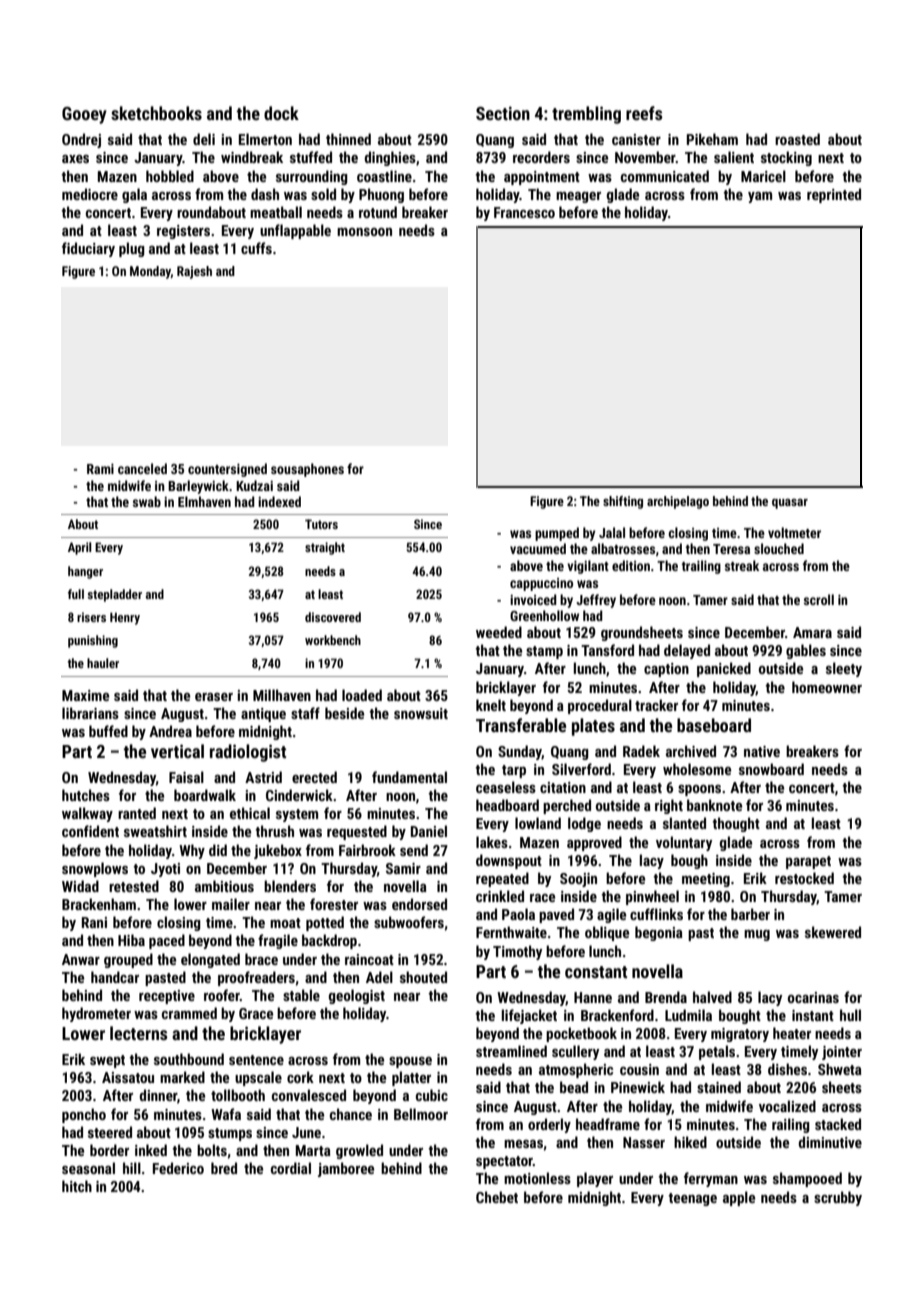  I want to click on Section, so click(503, 113).
